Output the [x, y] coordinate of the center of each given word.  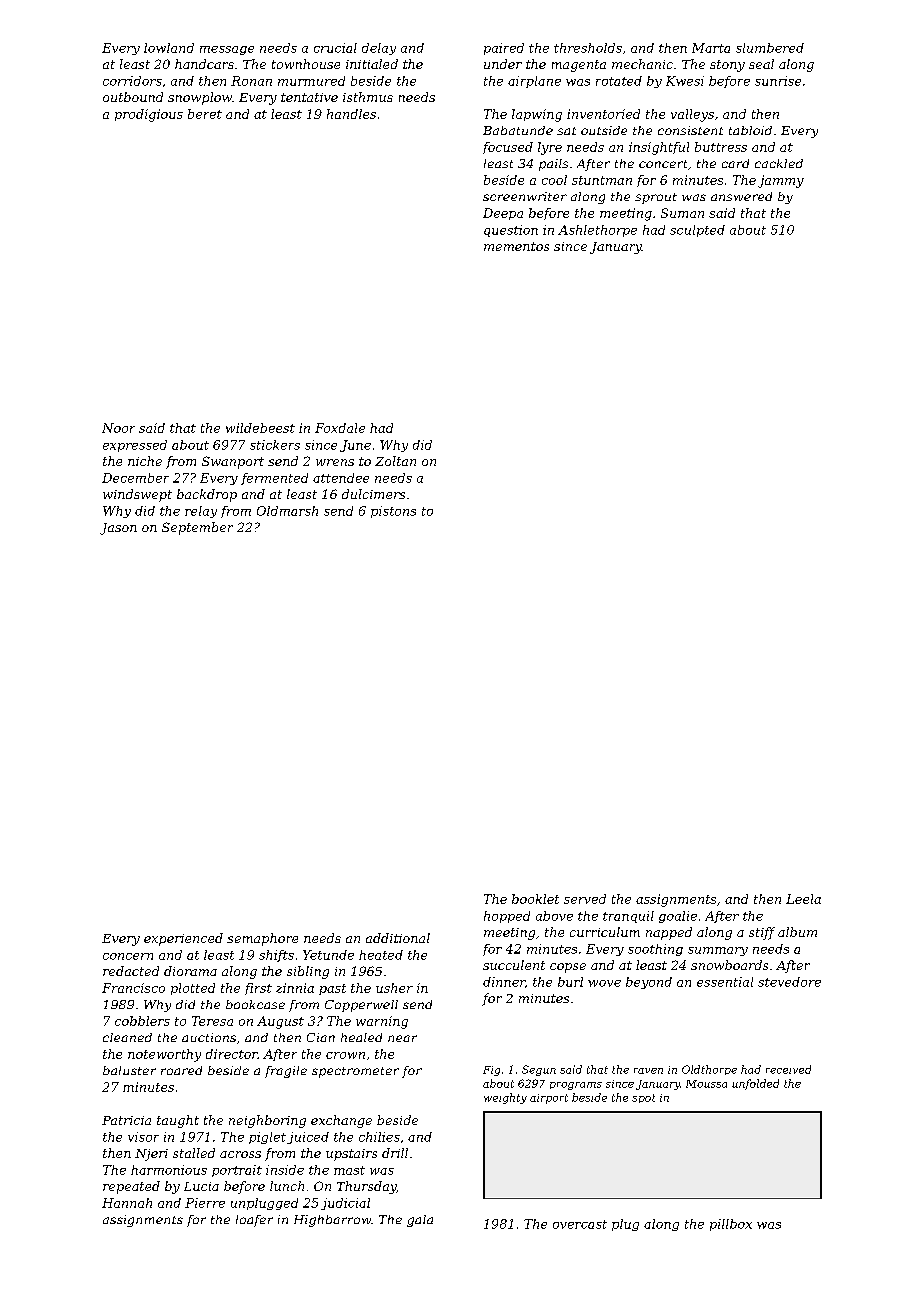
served [585, 899]
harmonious [169, 1170]
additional [398, 938]
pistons [393, 512]
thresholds [588, 48]
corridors [132, 81]
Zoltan [395, 461]
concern [128, 956]
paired [504, 49]
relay [201, 512]
